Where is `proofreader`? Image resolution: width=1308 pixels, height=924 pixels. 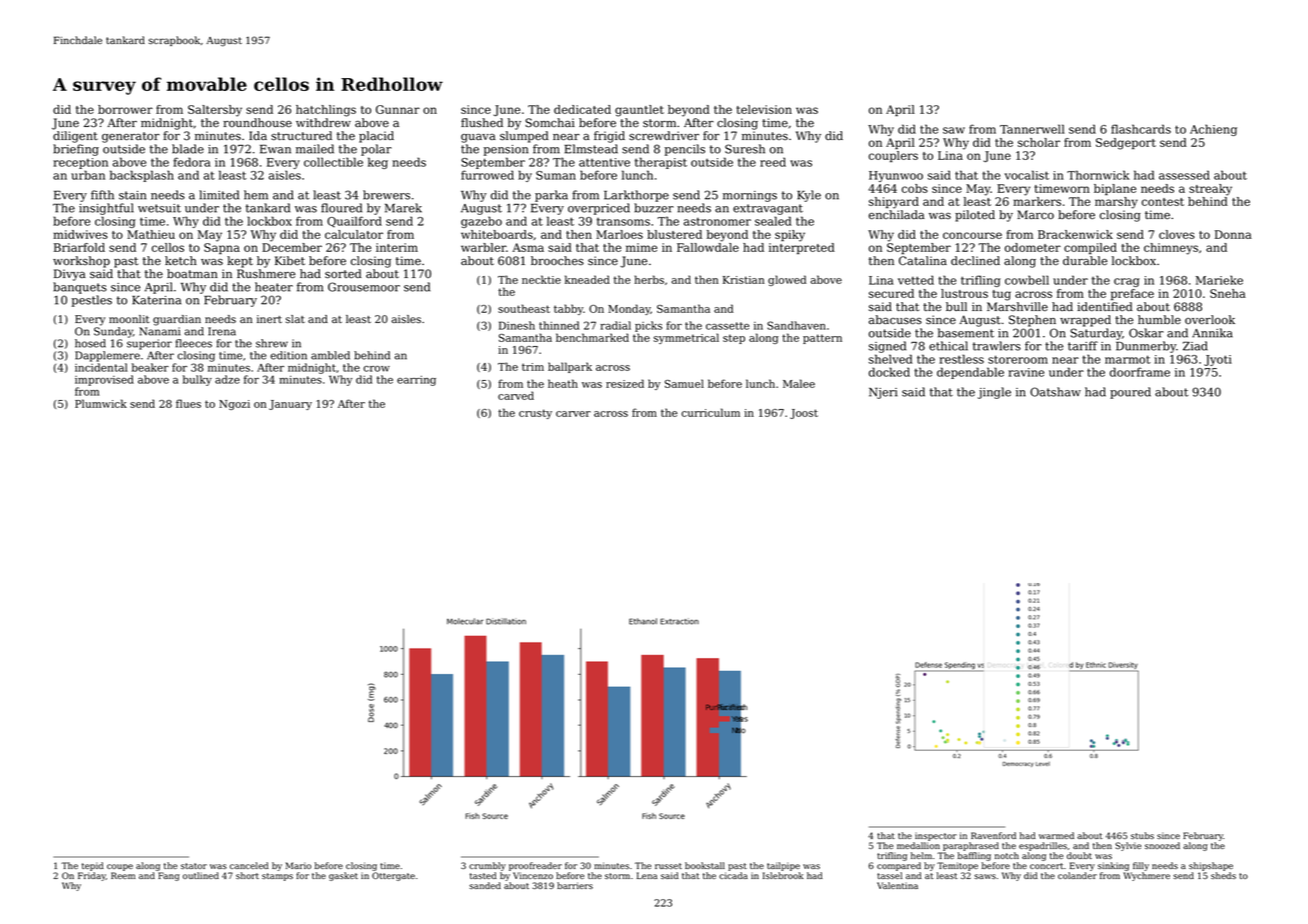 proofreader is located at coordinates (535, 866).
